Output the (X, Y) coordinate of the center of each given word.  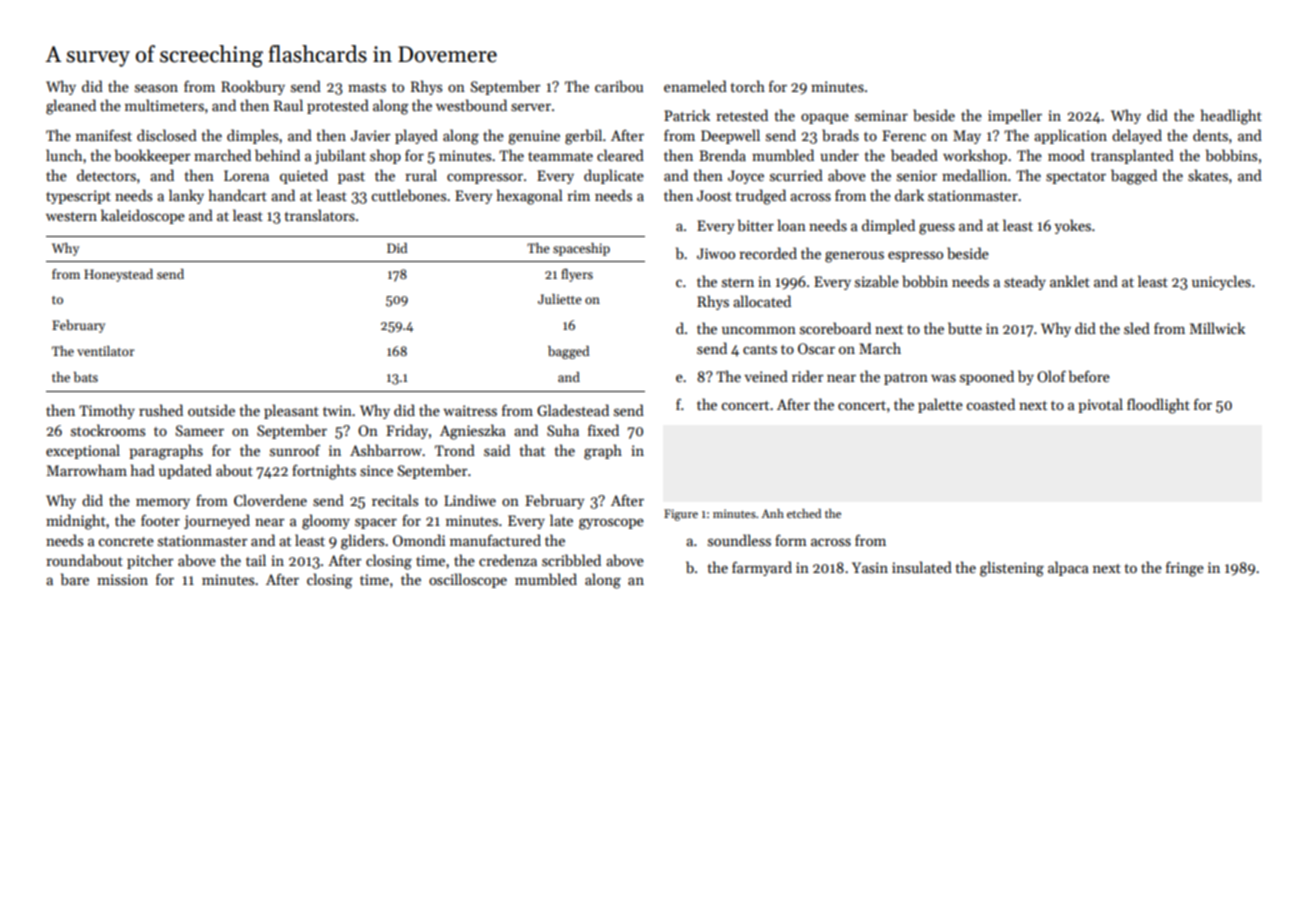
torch (747, 86)
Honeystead (118, 275)
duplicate (614, 176)
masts (367, 87)
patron (906, 379)
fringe (1185, 569)
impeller (1015, 116)
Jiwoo (716, 253)
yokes (1072, 226)
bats (86, 377)
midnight (76, 522)
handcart (238, 195)
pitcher (150, 561)
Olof (1051, 376)
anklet (1070, 281)
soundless (739, 540)
